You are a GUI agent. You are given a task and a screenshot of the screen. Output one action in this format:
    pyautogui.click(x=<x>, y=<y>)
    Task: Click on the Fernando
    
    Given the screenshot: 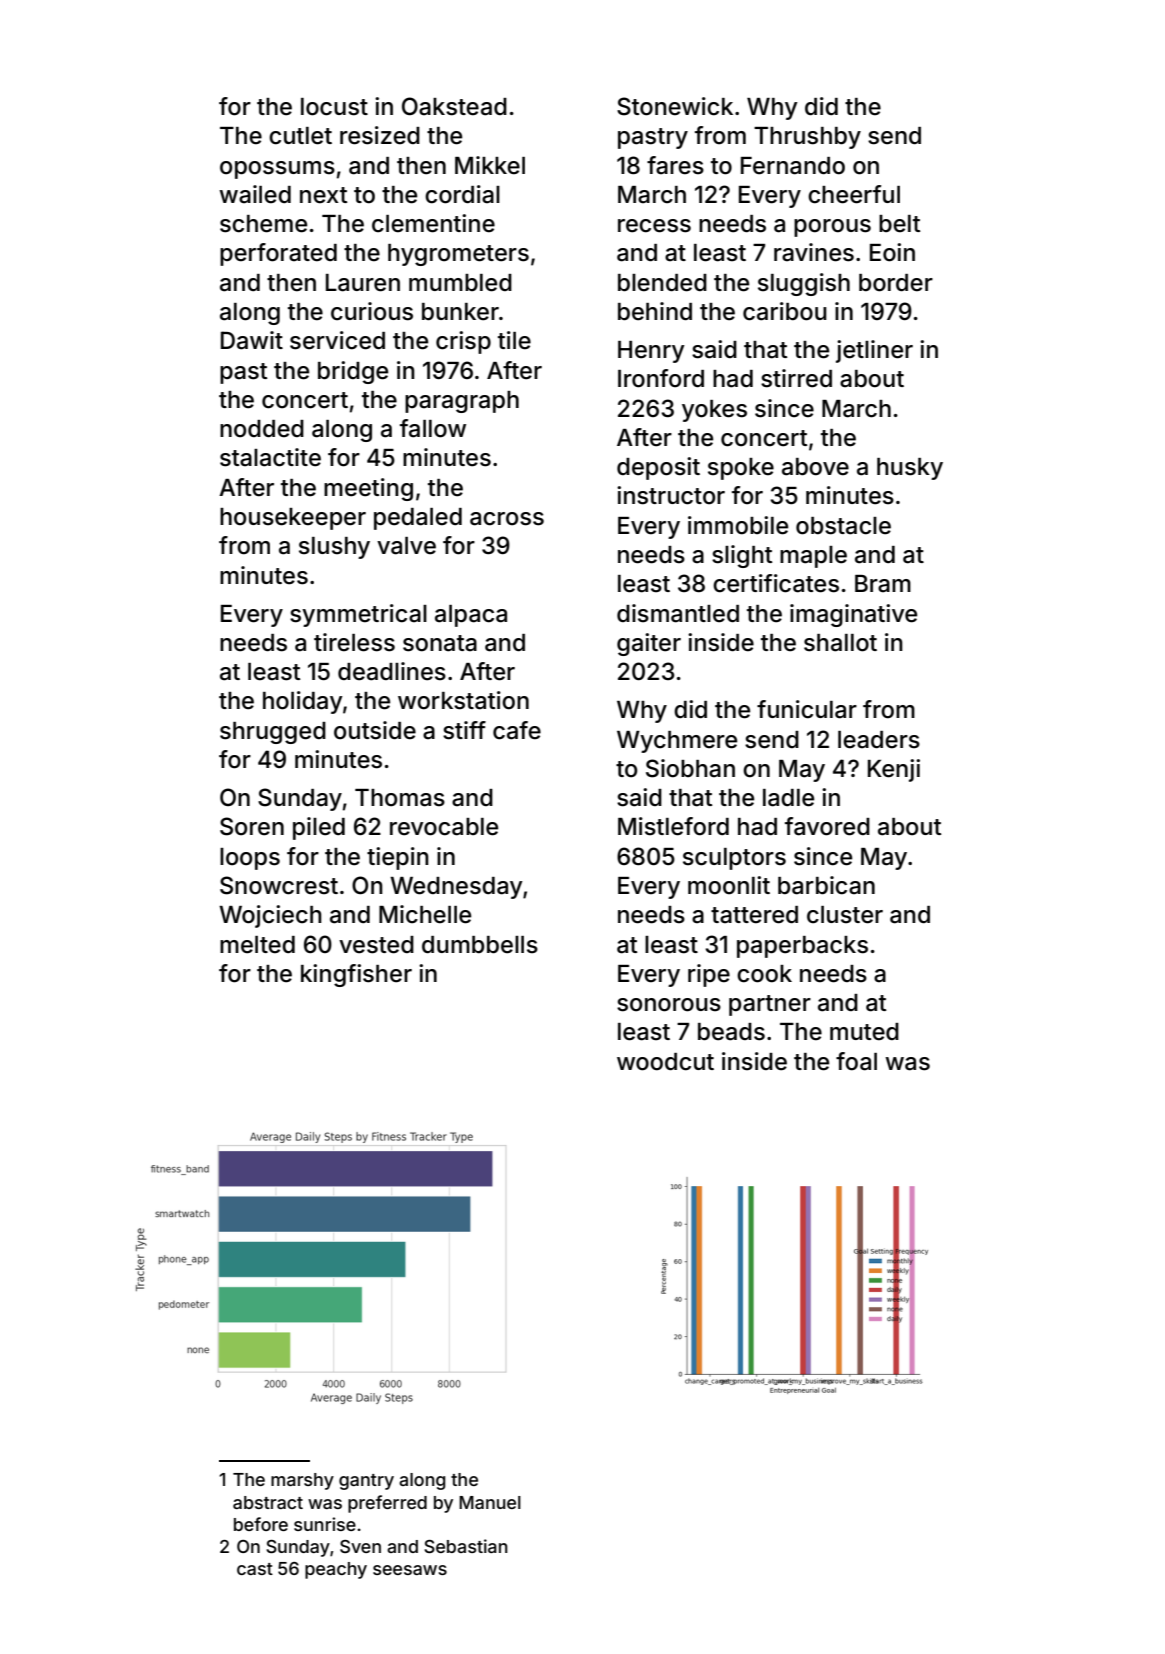 What is the action you would take?
    pyautogui.click(x=793, y=166)
